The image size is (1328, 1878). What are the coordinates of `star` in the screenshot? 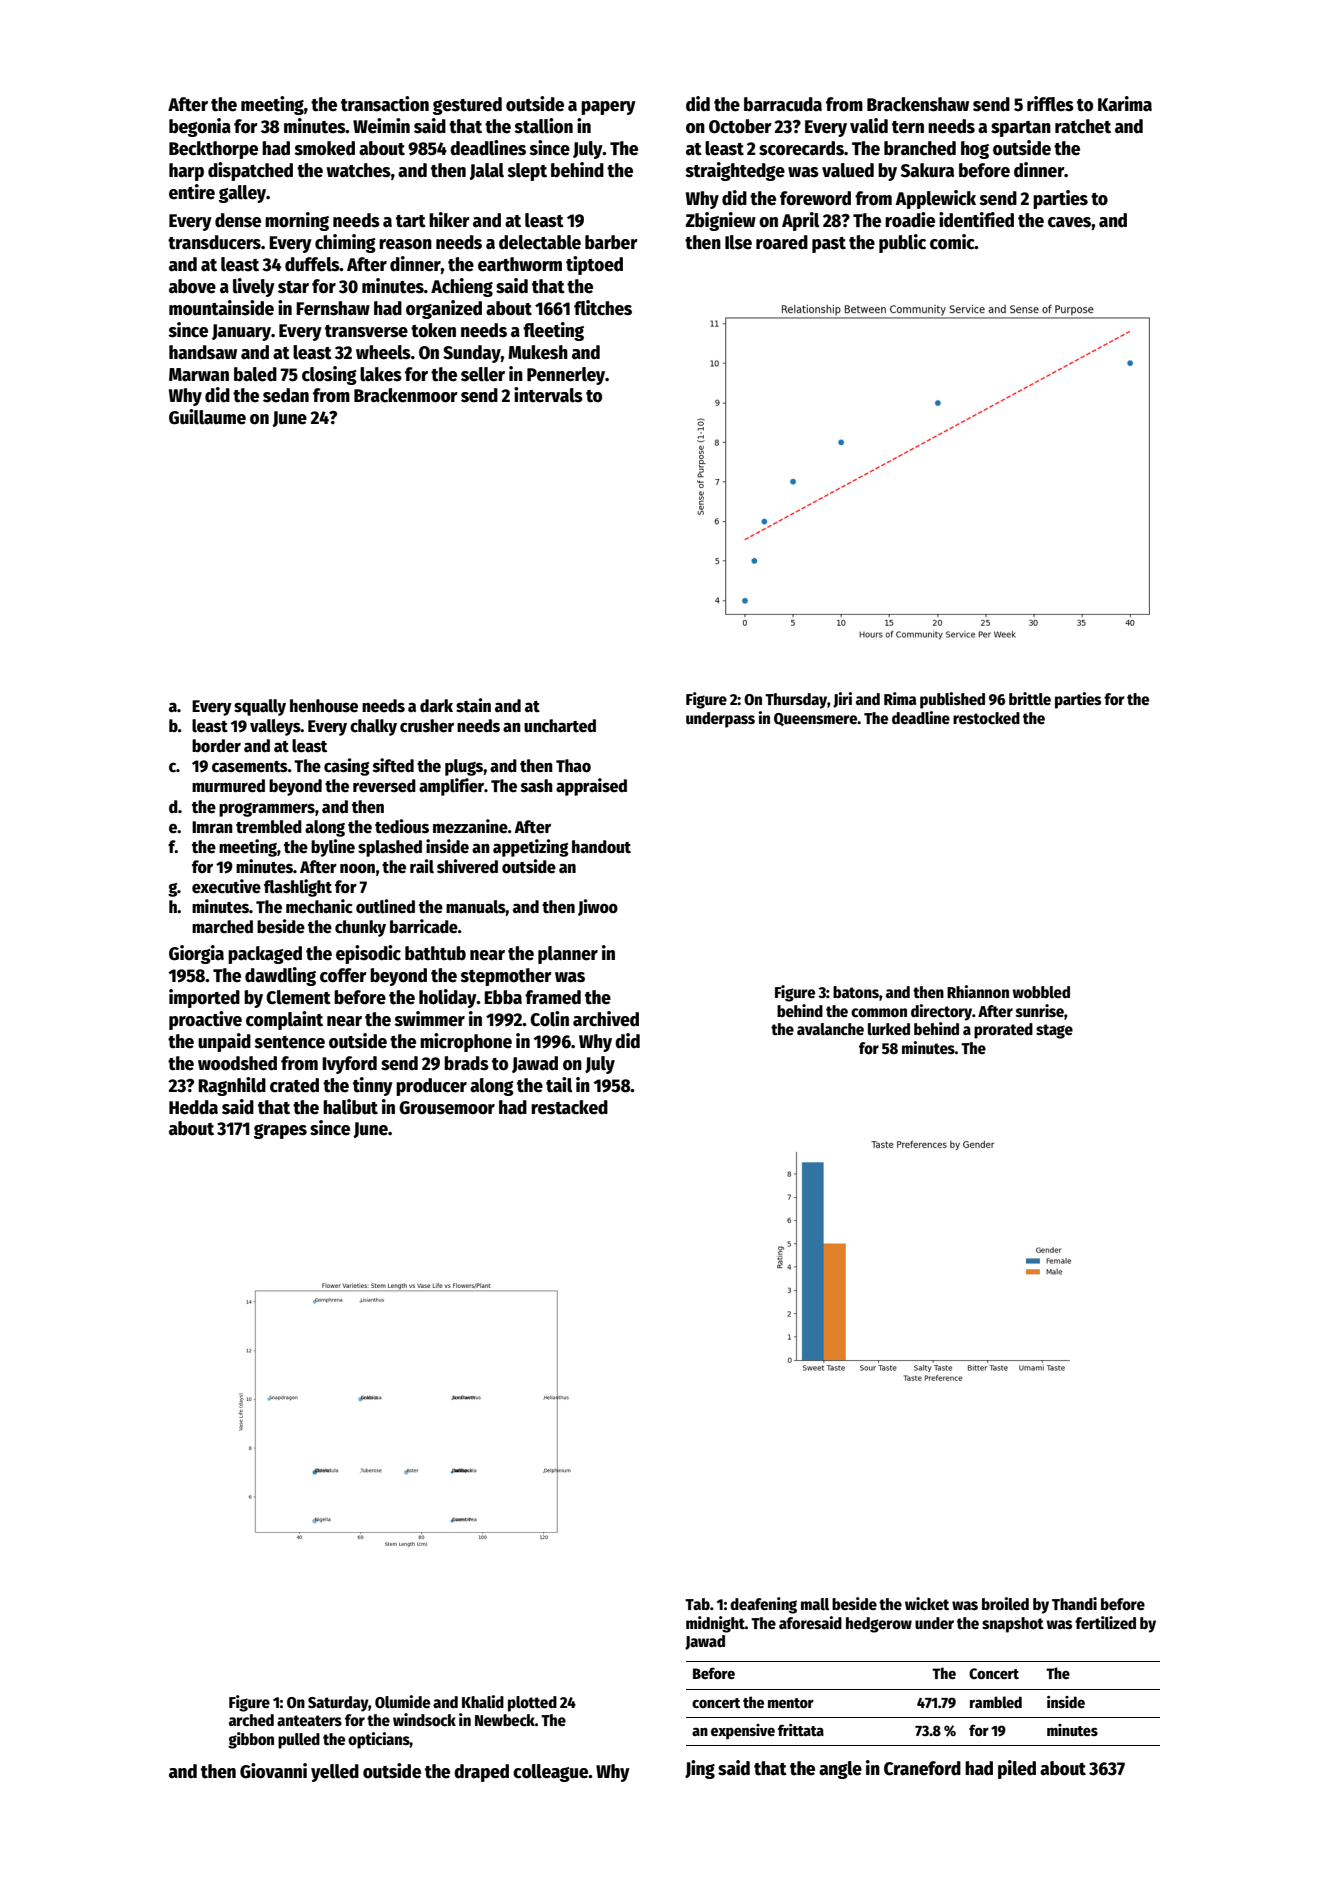 It's located at (293, 287).
